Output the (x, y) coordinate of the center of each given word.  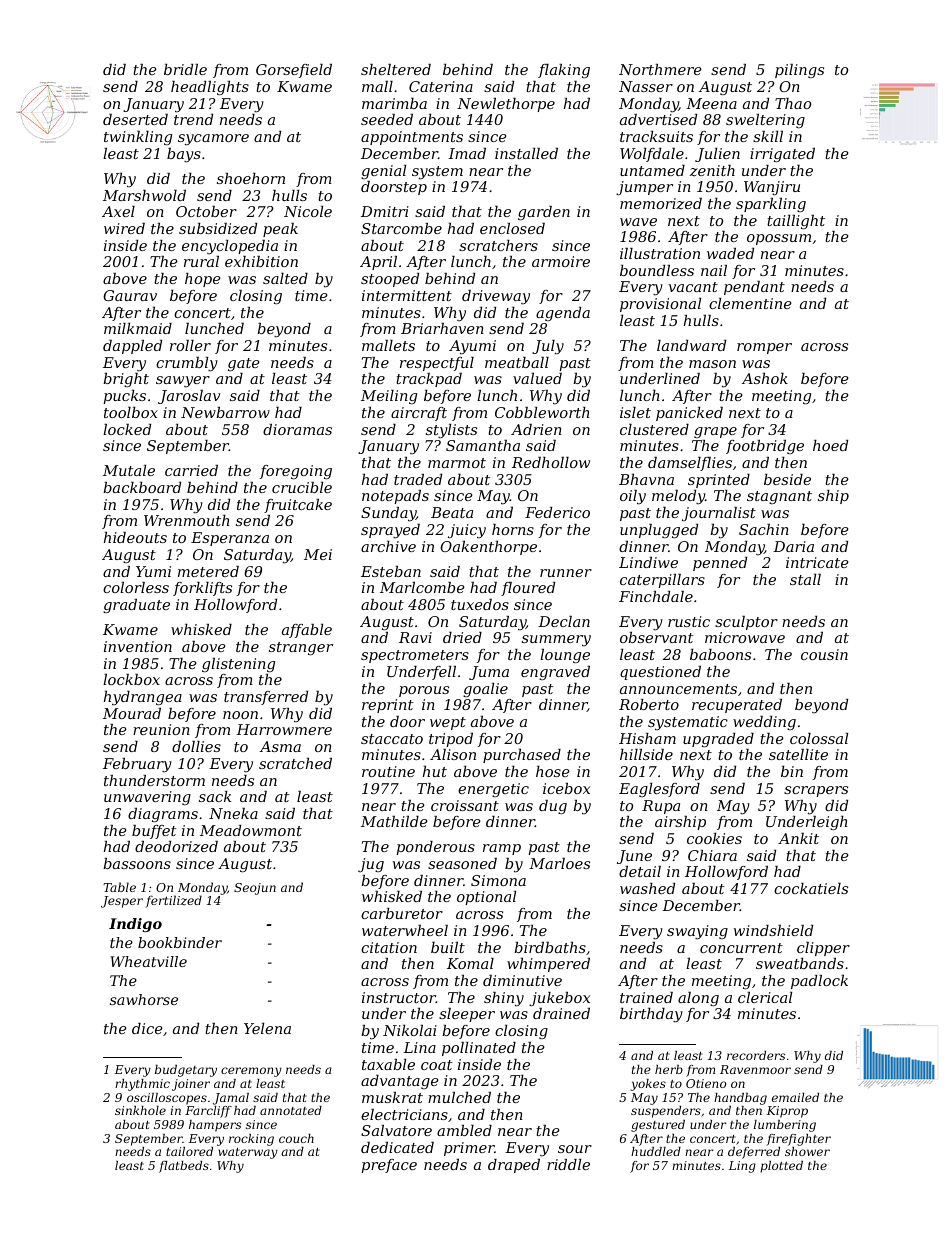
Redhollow (551, 462)
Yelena (267, 1028)
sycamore (213, 140)
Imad (467, 153)
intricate (817, 562)
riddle (568, 1164)
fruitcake (298, 506)
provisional (660, 305)
